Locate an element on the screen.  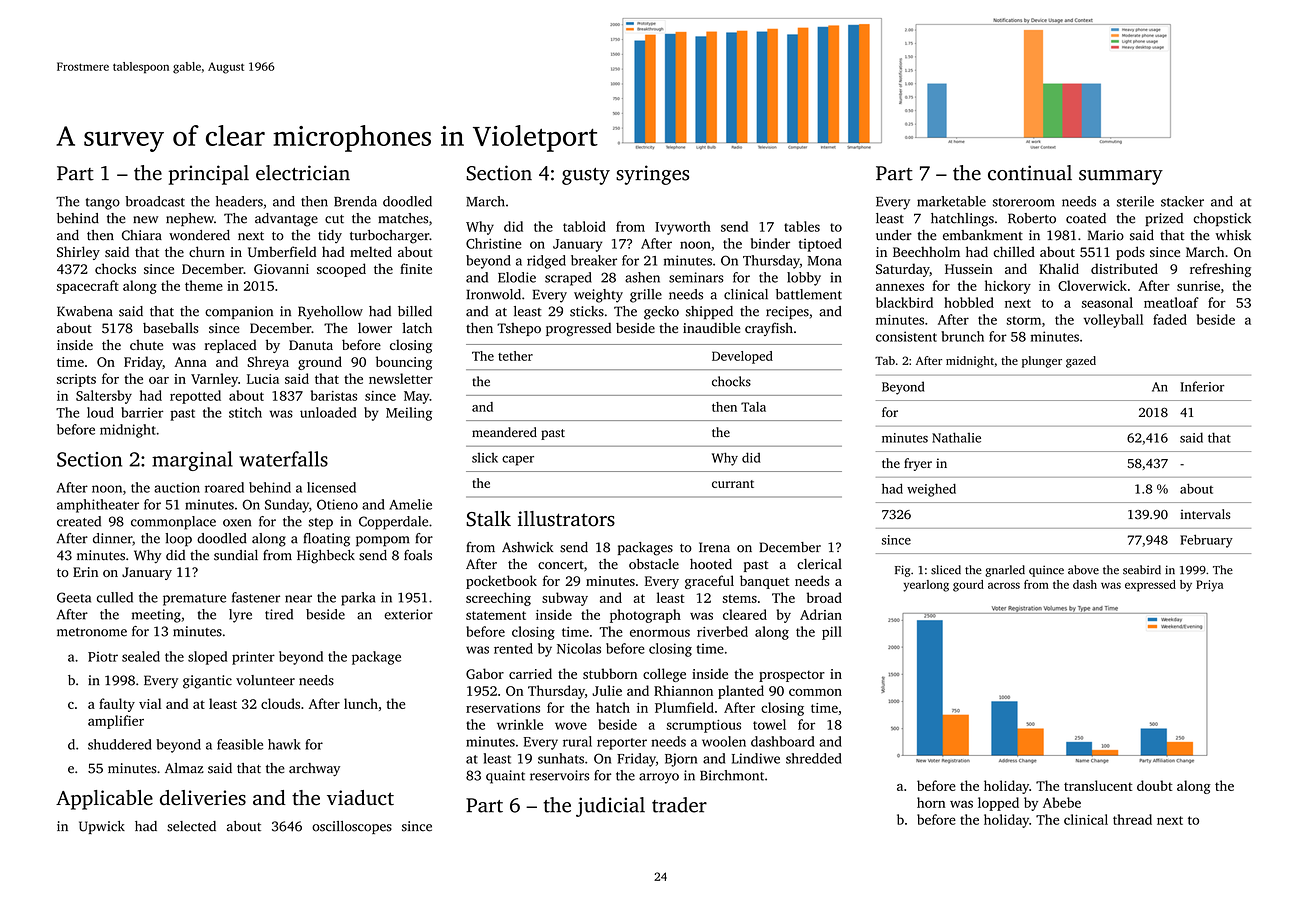
gusty is located at coordinates (586, 176).
